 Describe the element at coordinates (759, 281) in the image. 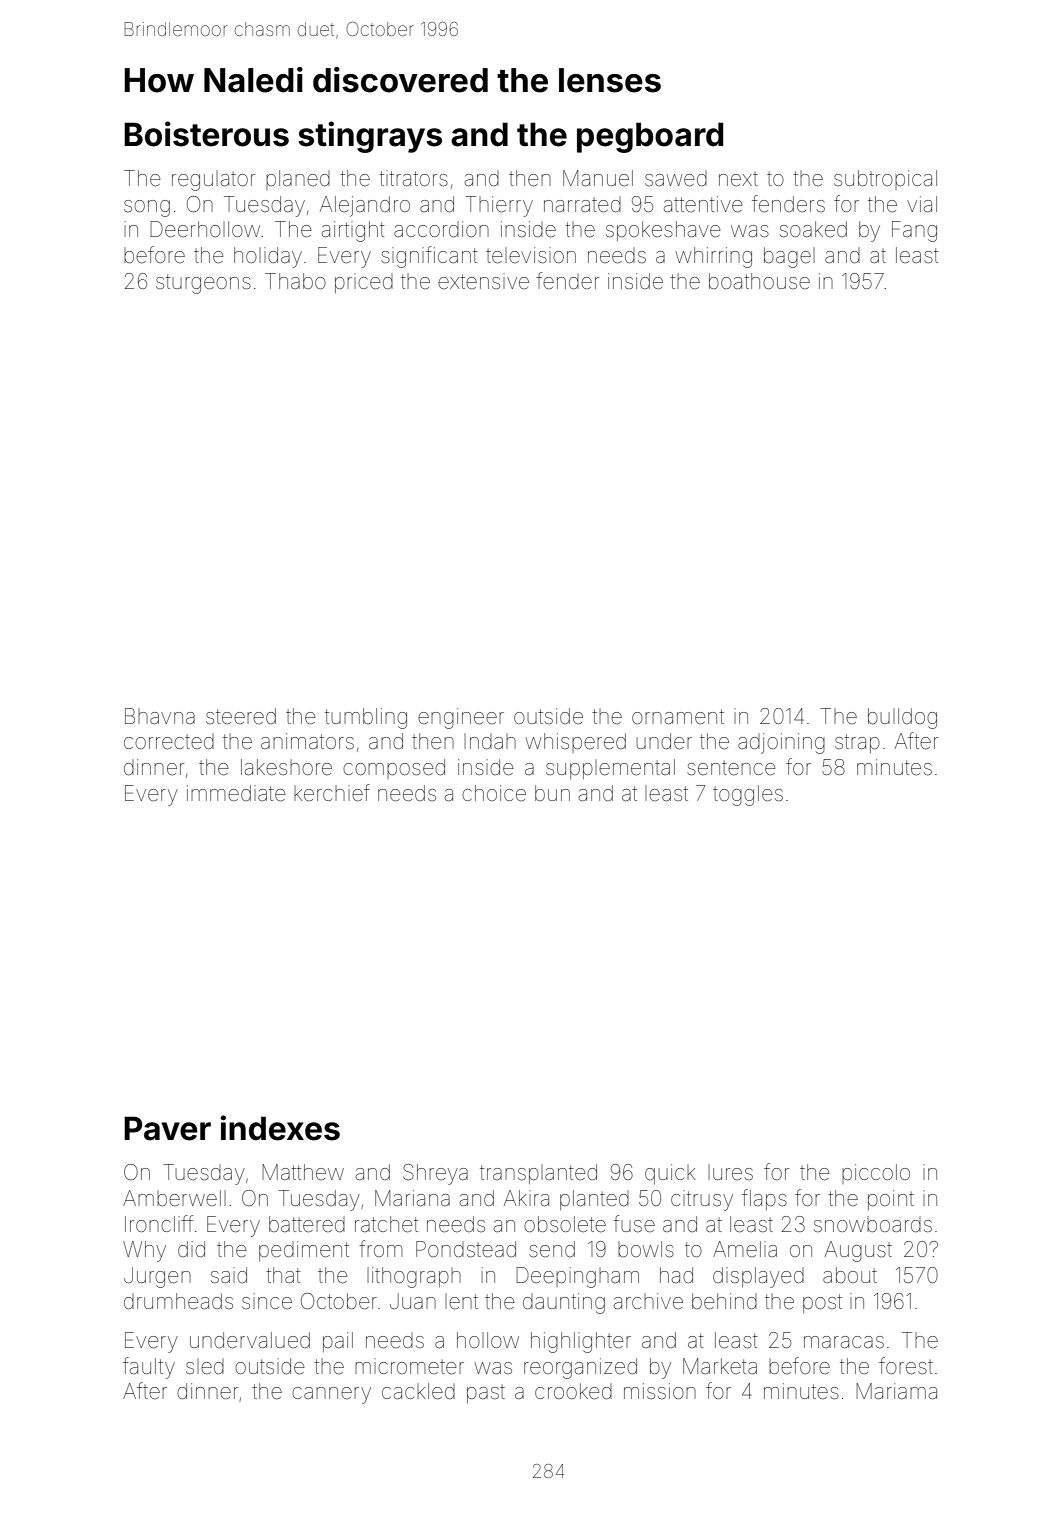

I see `boathouse` at that location.
